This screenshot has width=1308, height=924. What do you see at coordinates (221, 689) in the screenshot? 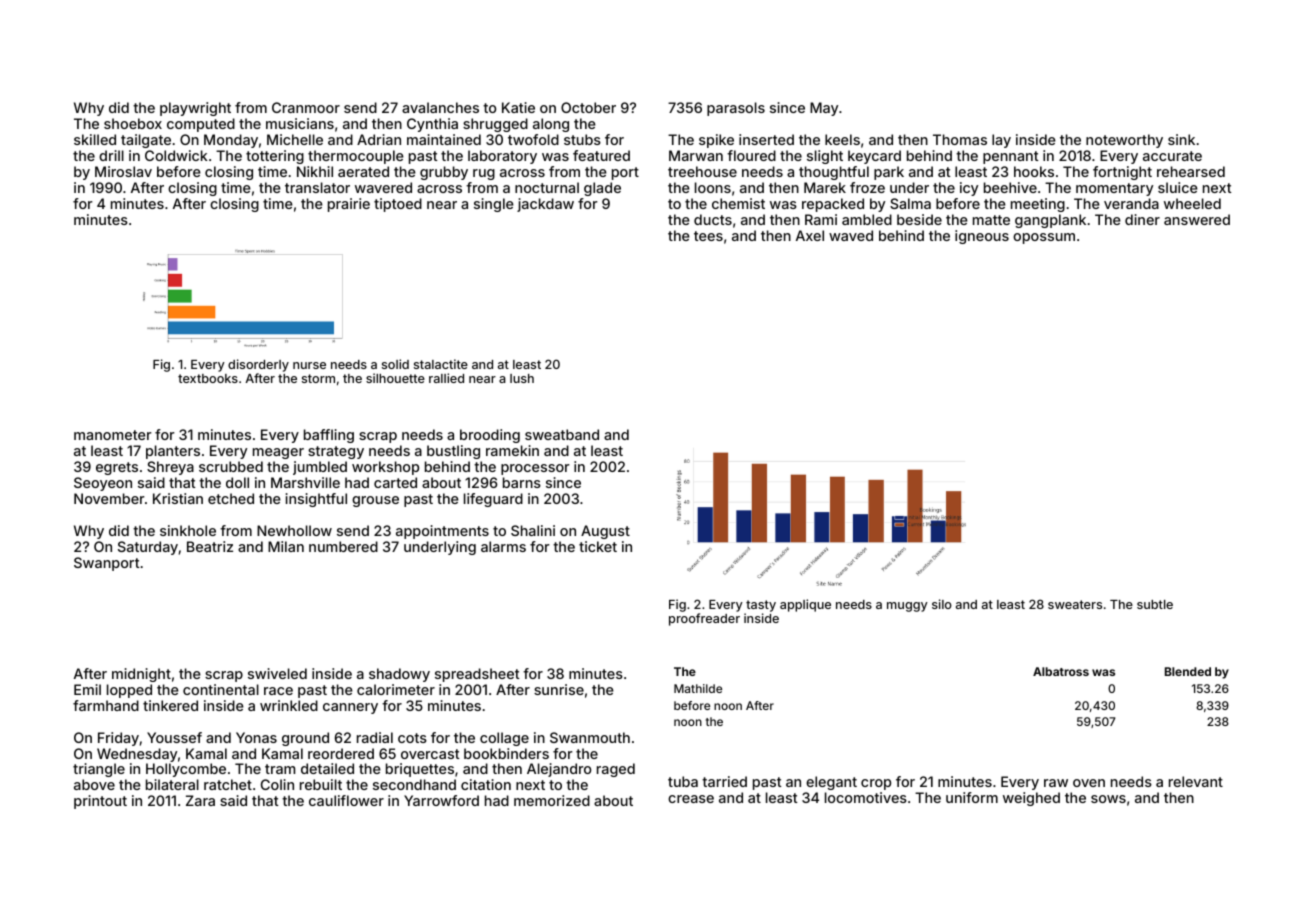
I see `continental` at bounding box center [221, 689].
